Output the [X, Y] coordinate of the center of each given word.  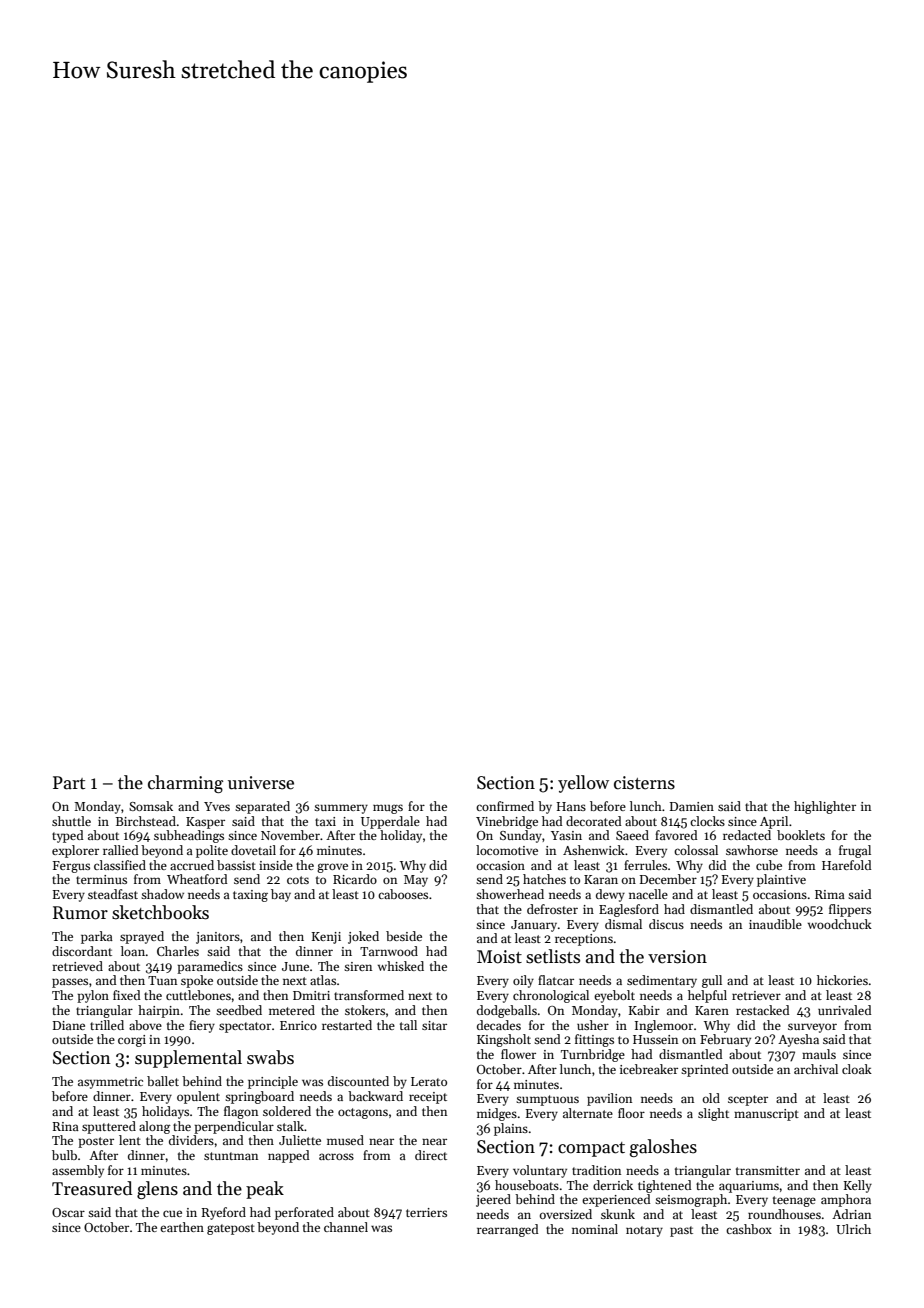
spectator [245, 1027]
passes [70, 983]
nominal [595, 1229]
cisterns [644, 783]
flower [518, 1054]
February [725, 1040]
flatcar [556, 980]
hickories [842, 980]
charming [185, 784]
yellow [583, 784]
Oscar [68, 1212]
